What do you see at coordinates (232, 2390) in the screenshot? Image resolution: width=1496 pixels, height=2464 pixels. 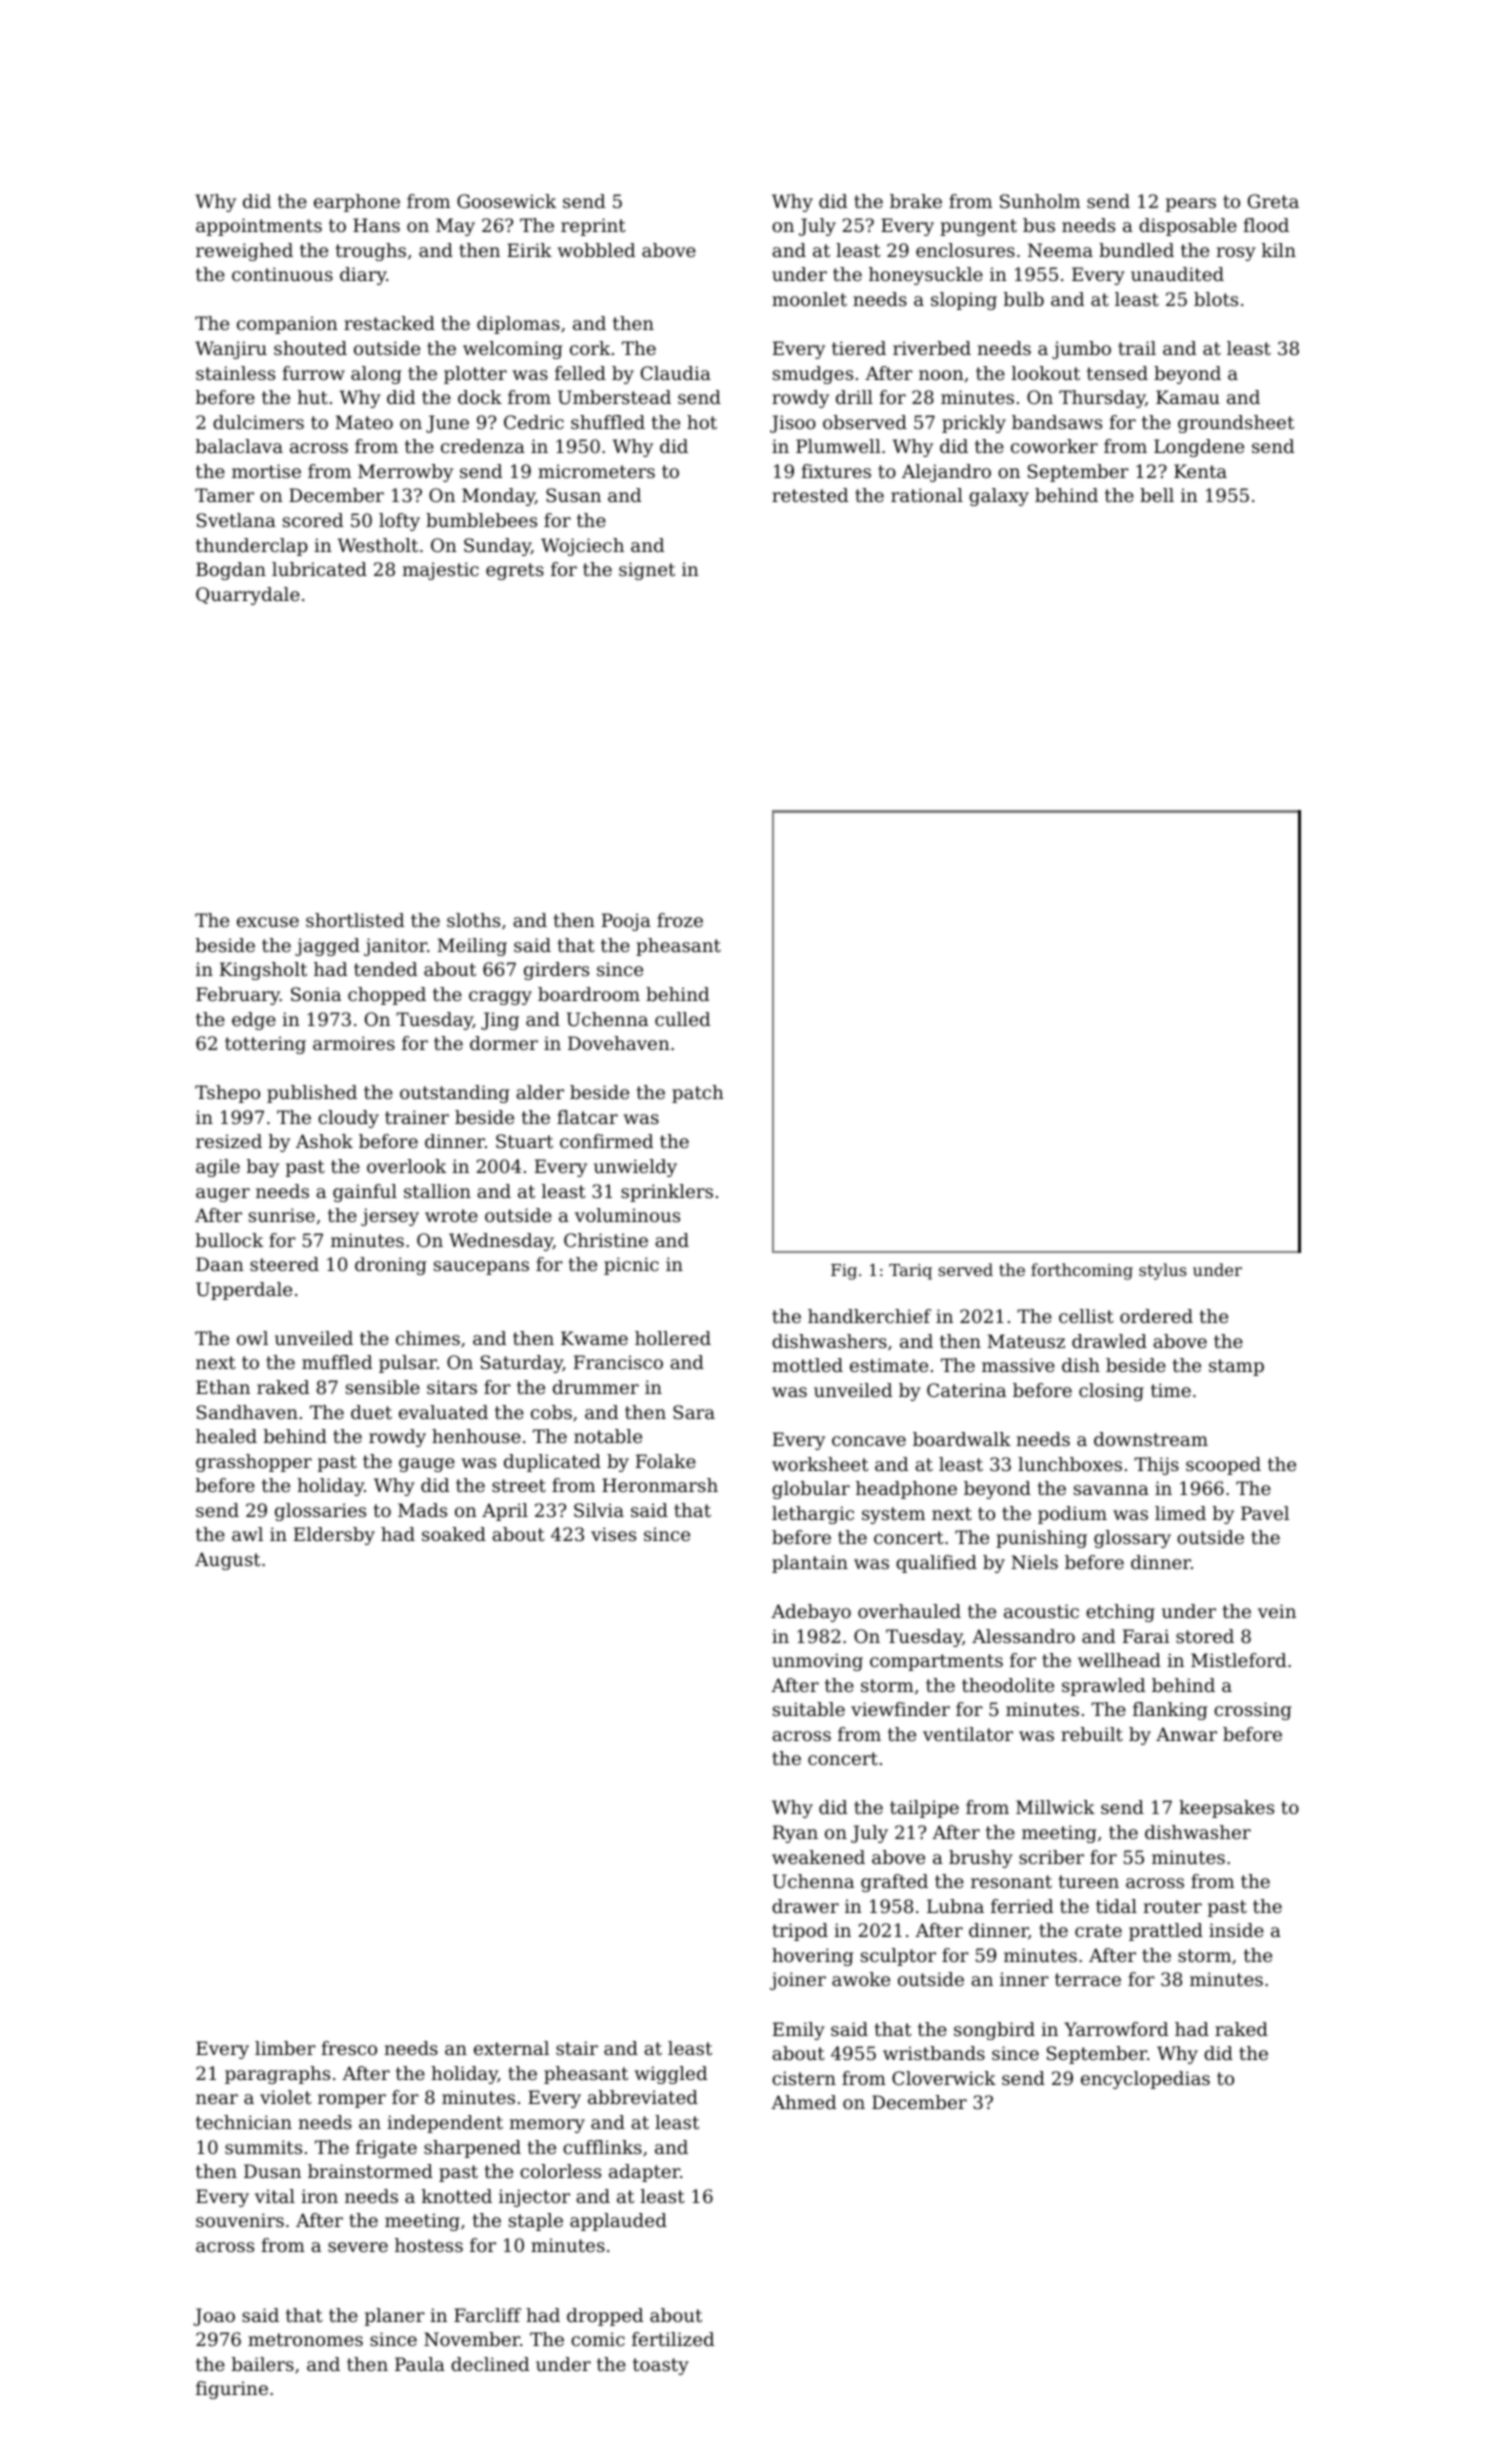 I see `figurine` at bounding box center [232, 2390].
